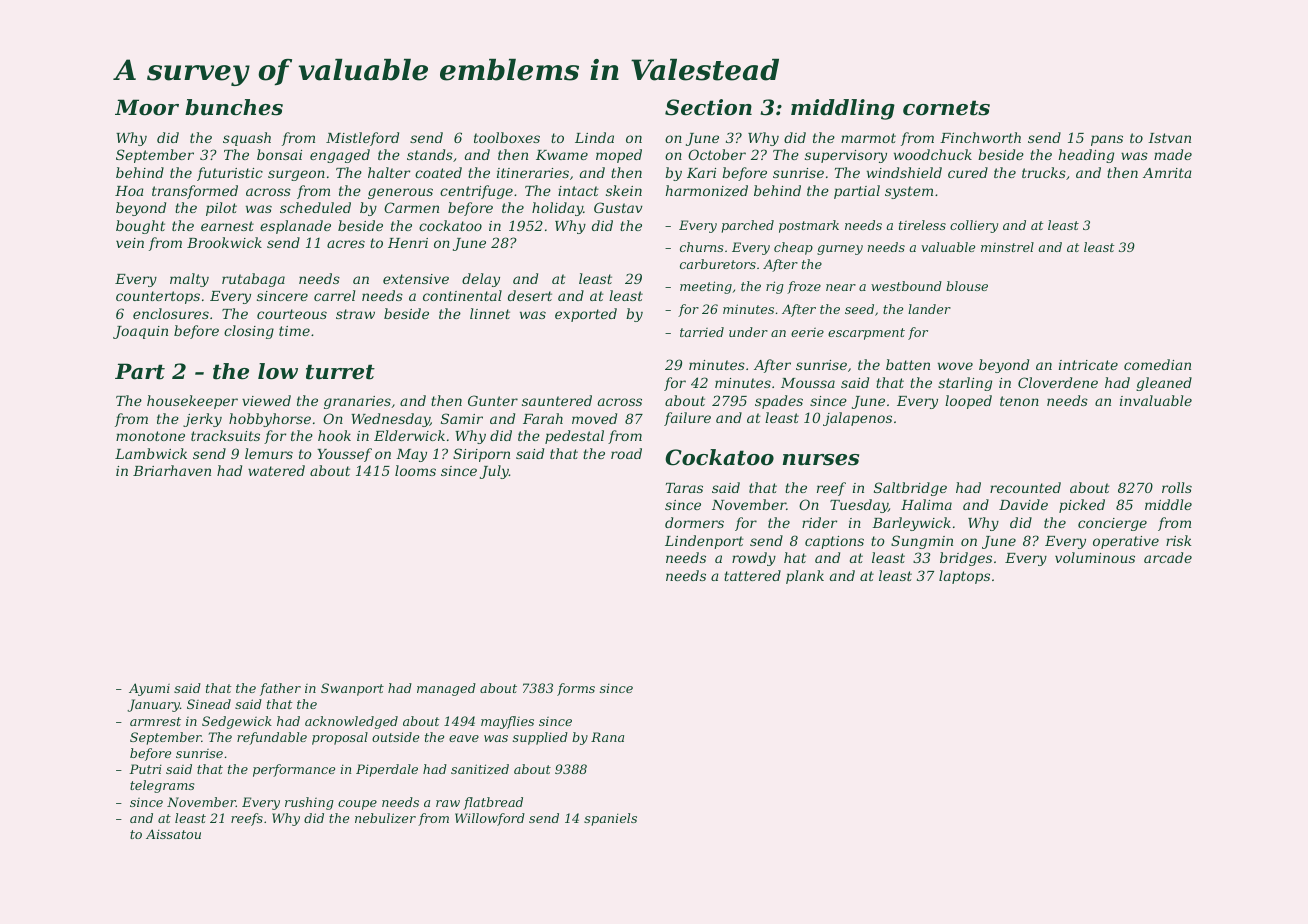 Image resolution: width=1308 pixels, height=924 pixels. What do you see at coordinates (352, 689) in the document?
I see `Swanport` at bounding box center [352, 689].
